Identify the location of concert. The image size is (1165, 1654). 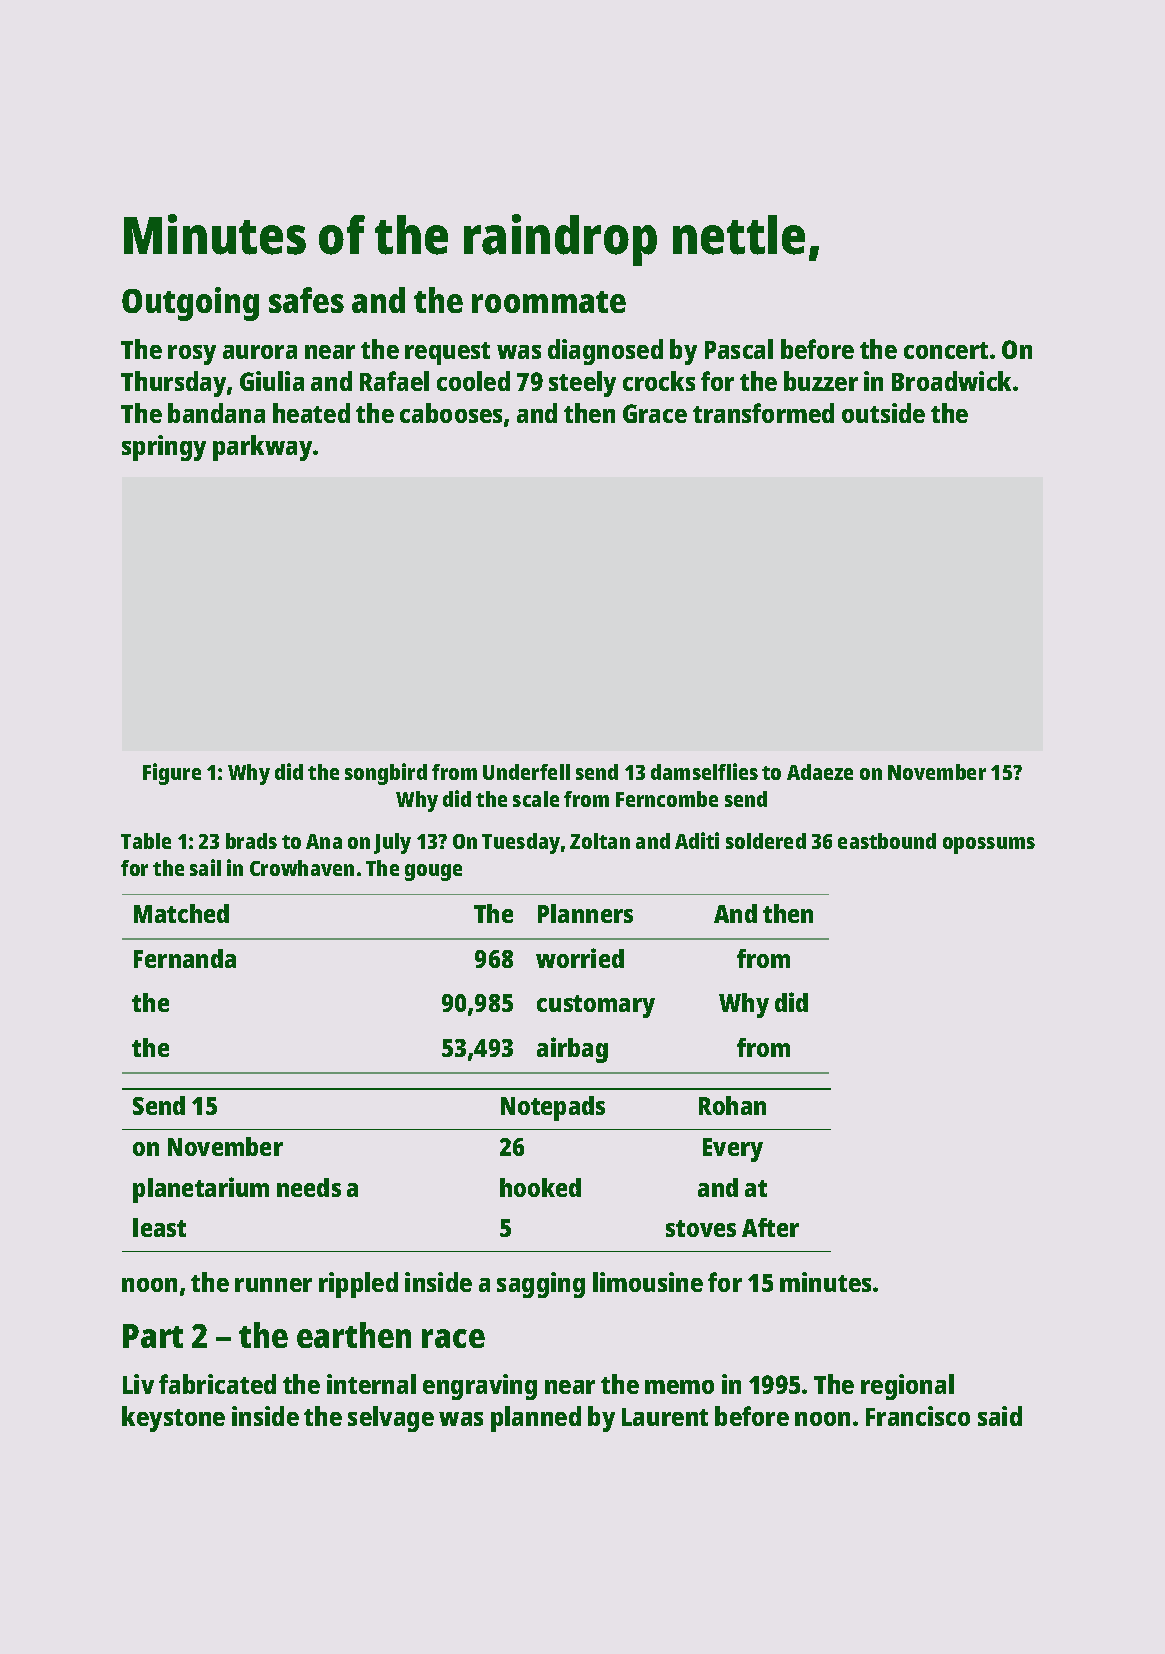
(946, 350).
